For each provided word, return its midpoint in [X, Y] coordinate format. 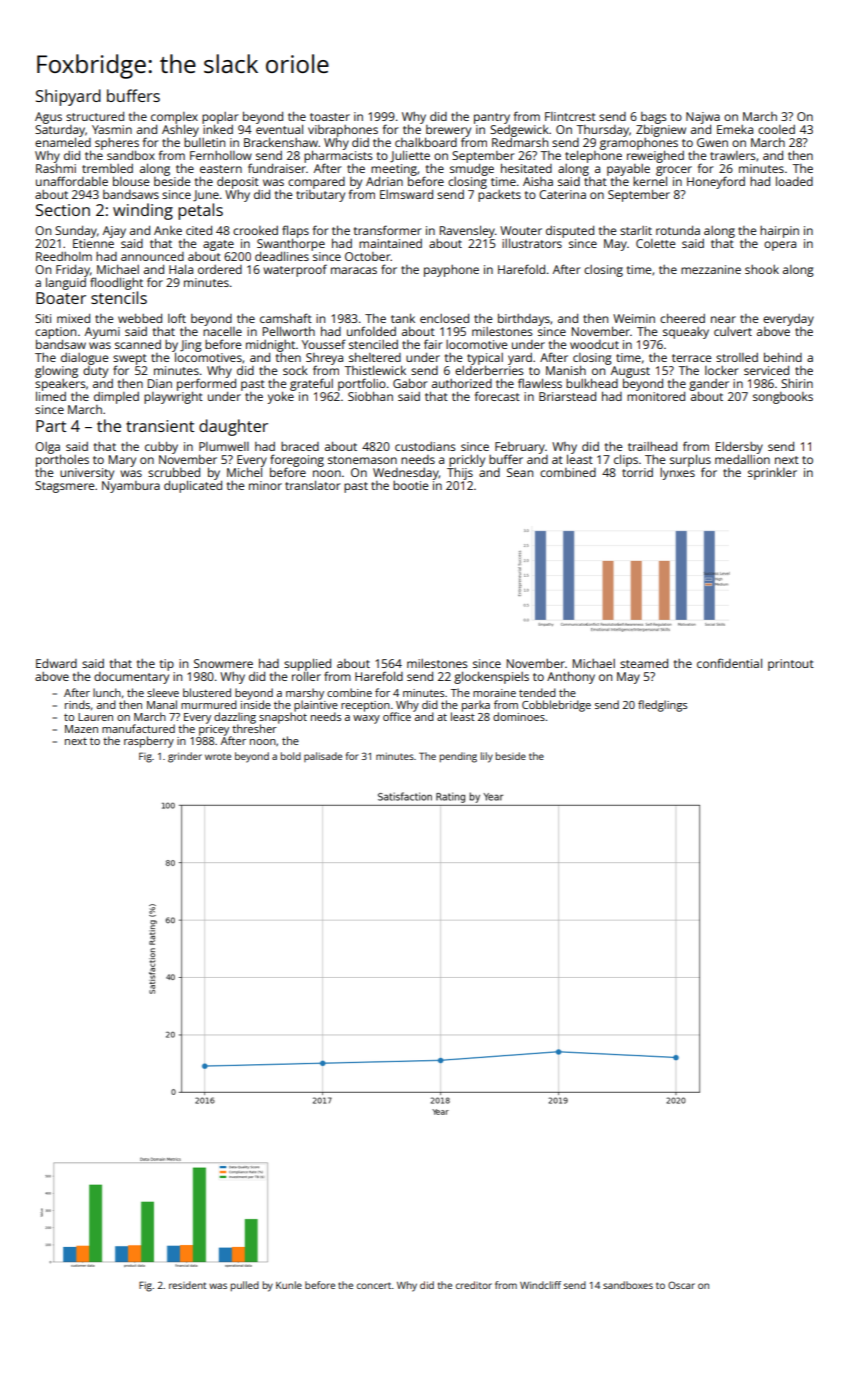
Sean [520, 472]
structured [95, 116]
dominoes [519, 716]
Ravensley [467, 231]
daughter [233, 427]
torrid [637, 472]
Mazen [81, 729]
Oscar [681, 1285]
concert [374, 1285]
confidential [729, 663]
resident [188, 1285]
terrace [692, 358]
